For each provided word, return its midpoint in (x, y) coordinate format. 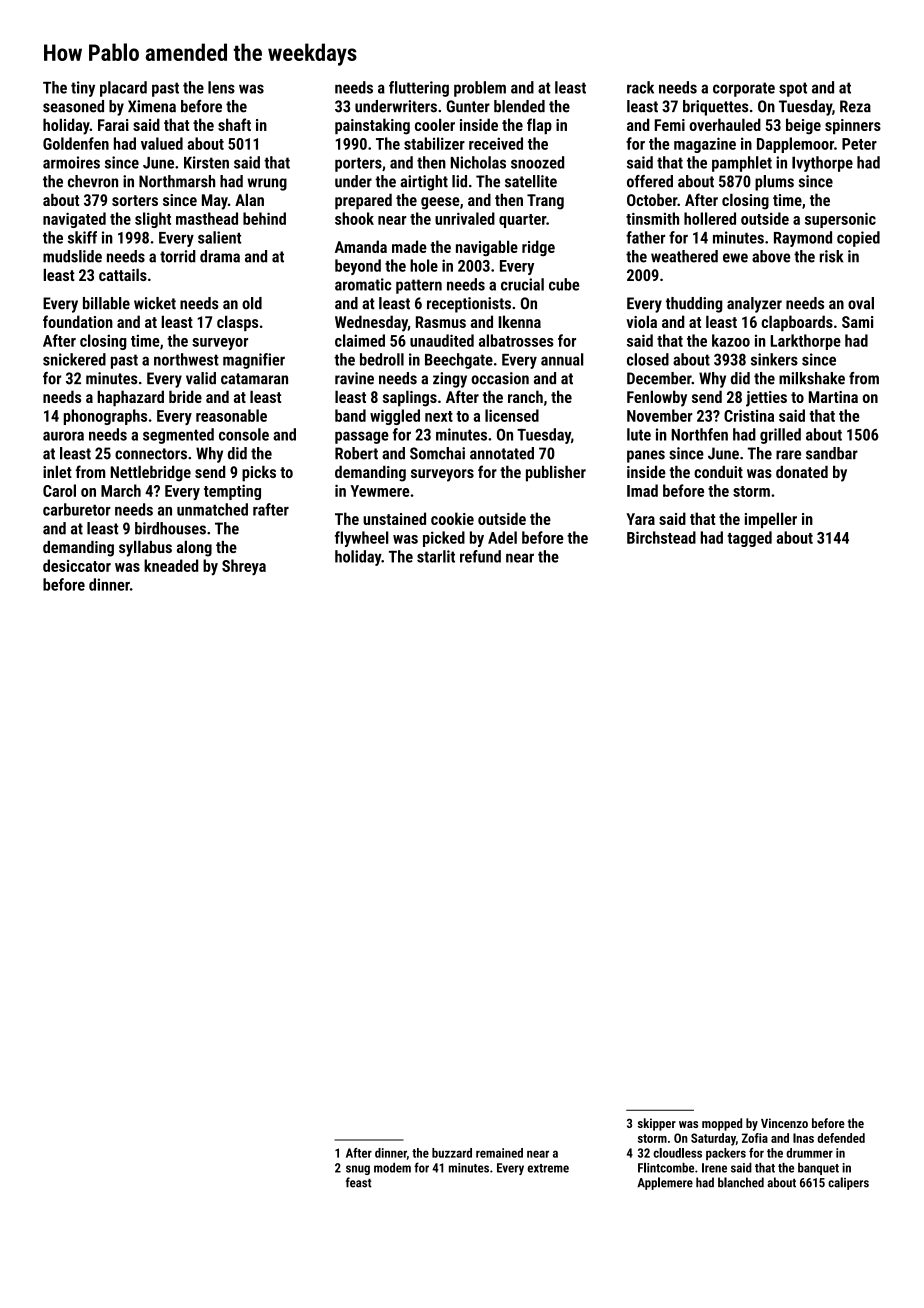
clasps (237, 323)
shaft (234, 124)
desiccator (77, 565)
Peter (859, 144)
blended (519, 106)
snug (358, 1170)
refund (480, 556)
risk (832, 256)
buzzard (452, 1153)
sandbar (832, 453)
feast (359, 1182)
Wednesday (371, 323)
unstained (394, 518)
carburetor (77, 509)
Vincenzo (784, 1123)
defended (841, 1138)
